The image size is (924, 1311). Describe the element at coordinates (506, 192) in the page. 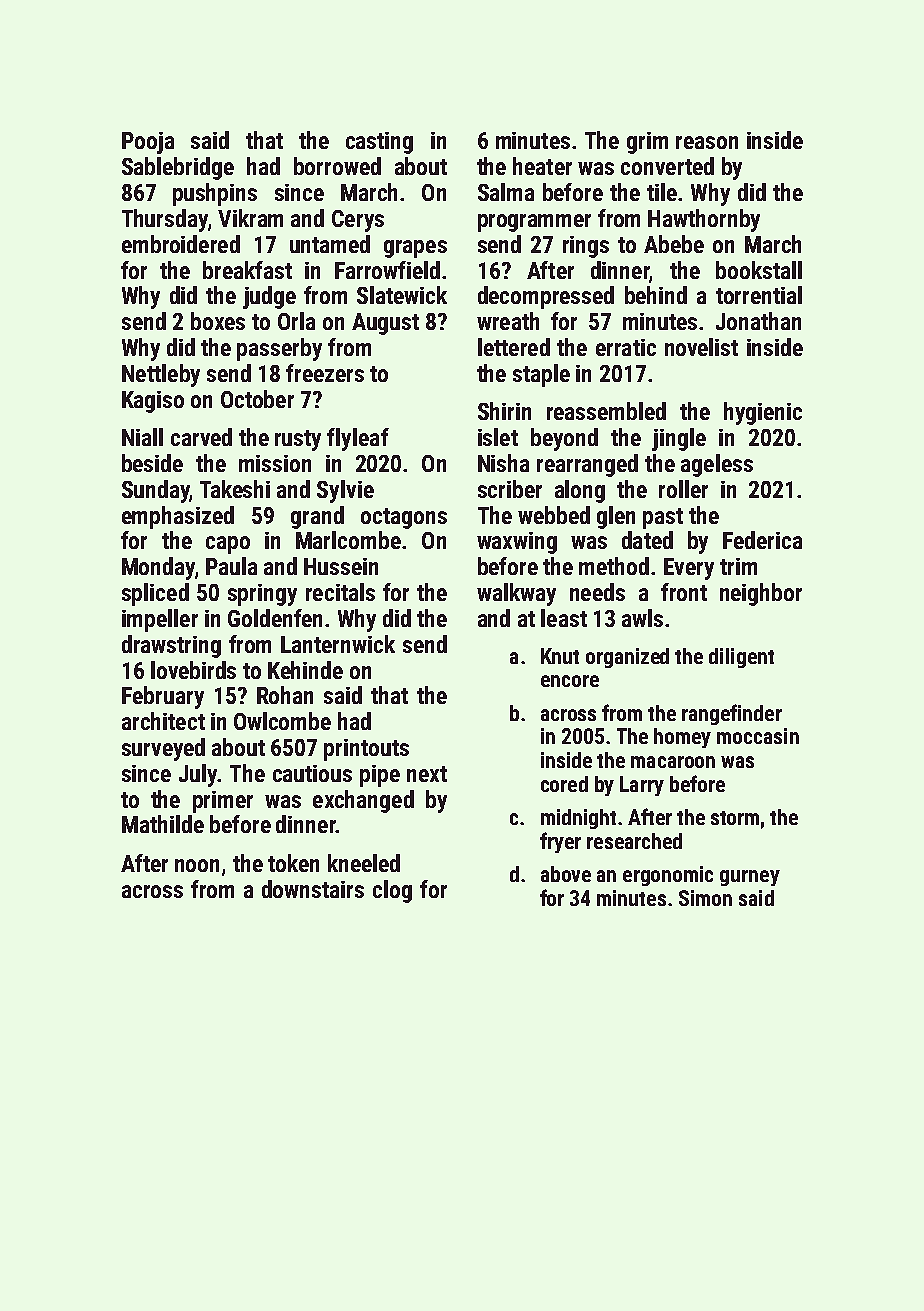

I see `Salma` at that location.
